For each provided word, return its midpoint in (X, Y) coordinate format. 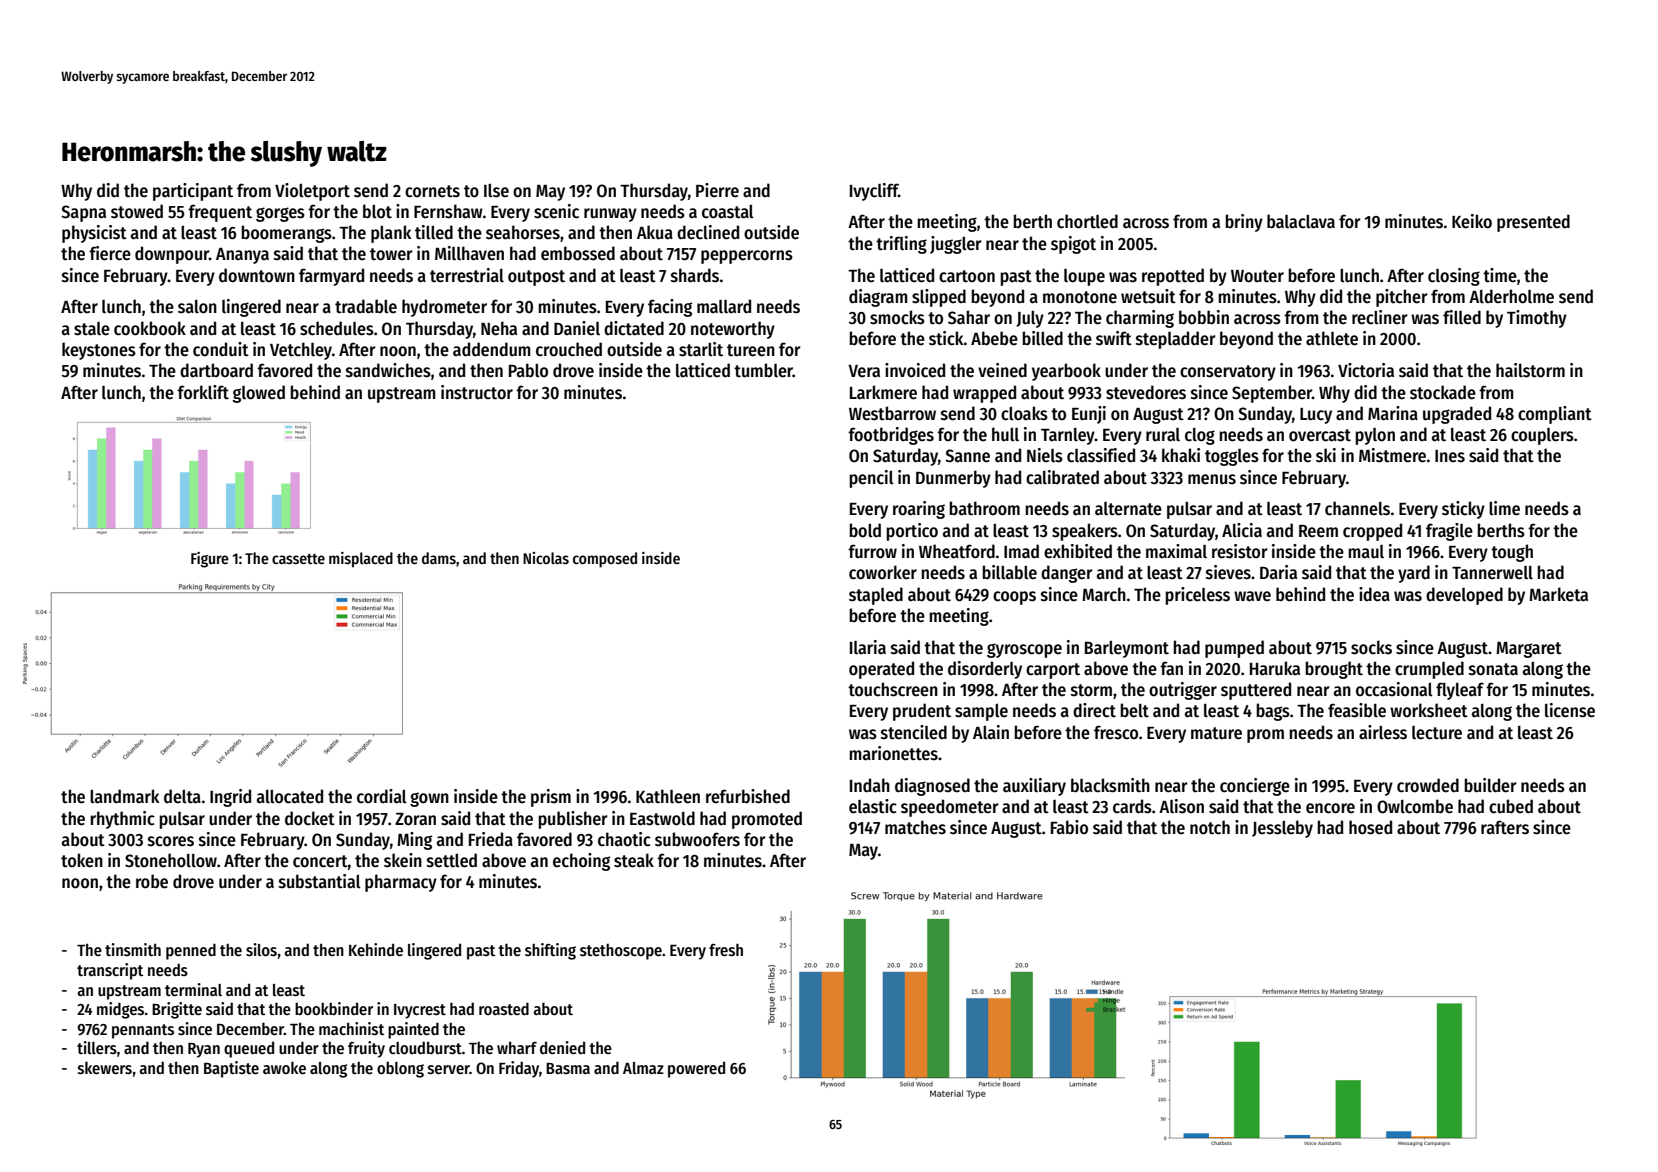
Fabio (1069, 827)
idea (1374, 594)
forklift (203, 392)
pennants (143, 1031)
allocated (290, 796)
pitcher (1402, 298)
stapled (876, 596)
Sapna (83, 213)
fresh (726, 949)
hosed (1370, 827)
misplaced (361, 560)
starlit (701, 349)
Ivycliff (874, 192)
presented (1533, 223)
